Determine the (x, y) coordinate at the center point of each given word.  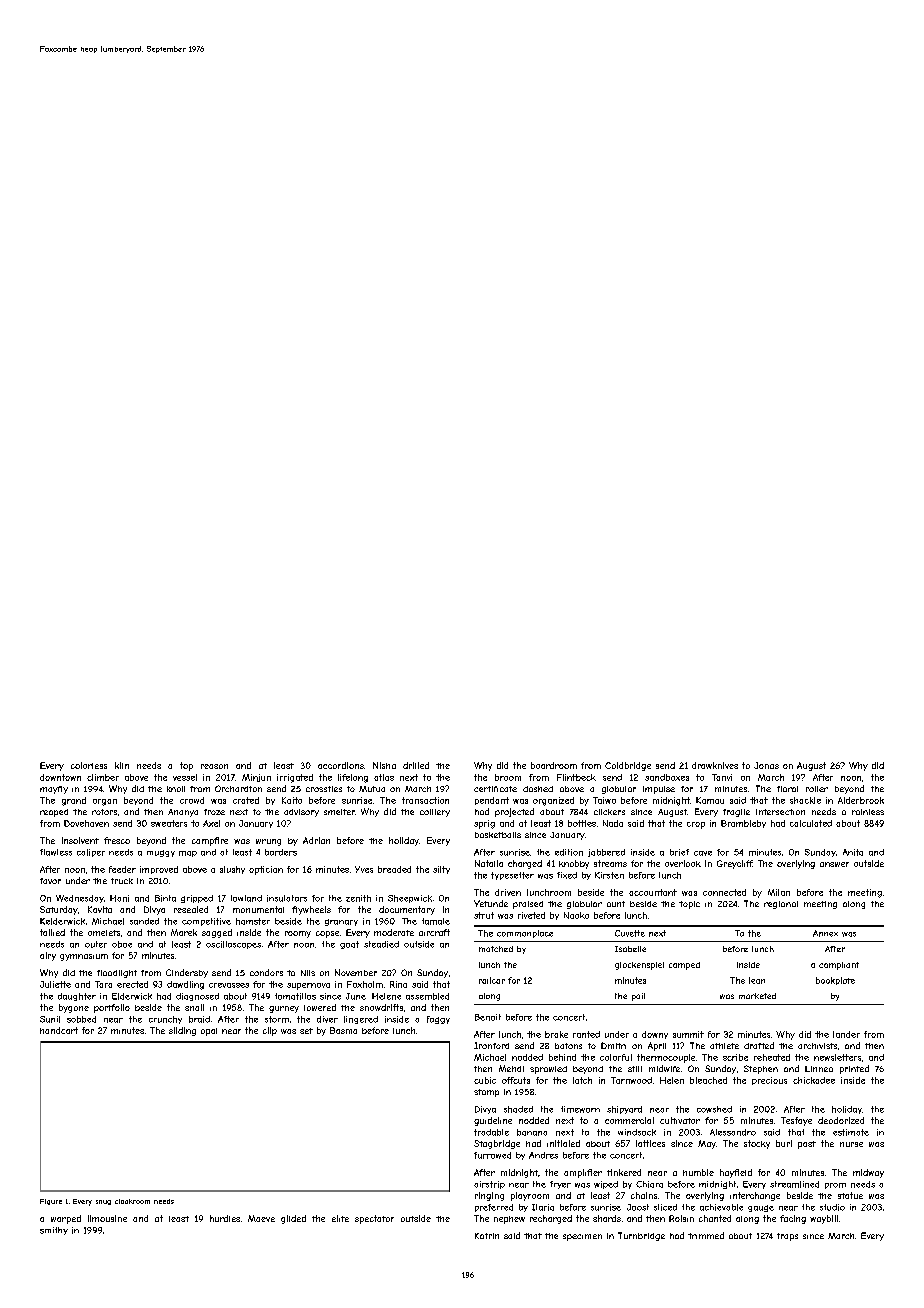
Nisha (384, 765)
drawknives (715, 765)
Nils (308, 973)
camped (684, 966)
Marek (184, 932)
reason (214, 766)
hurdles (225, 1218)
